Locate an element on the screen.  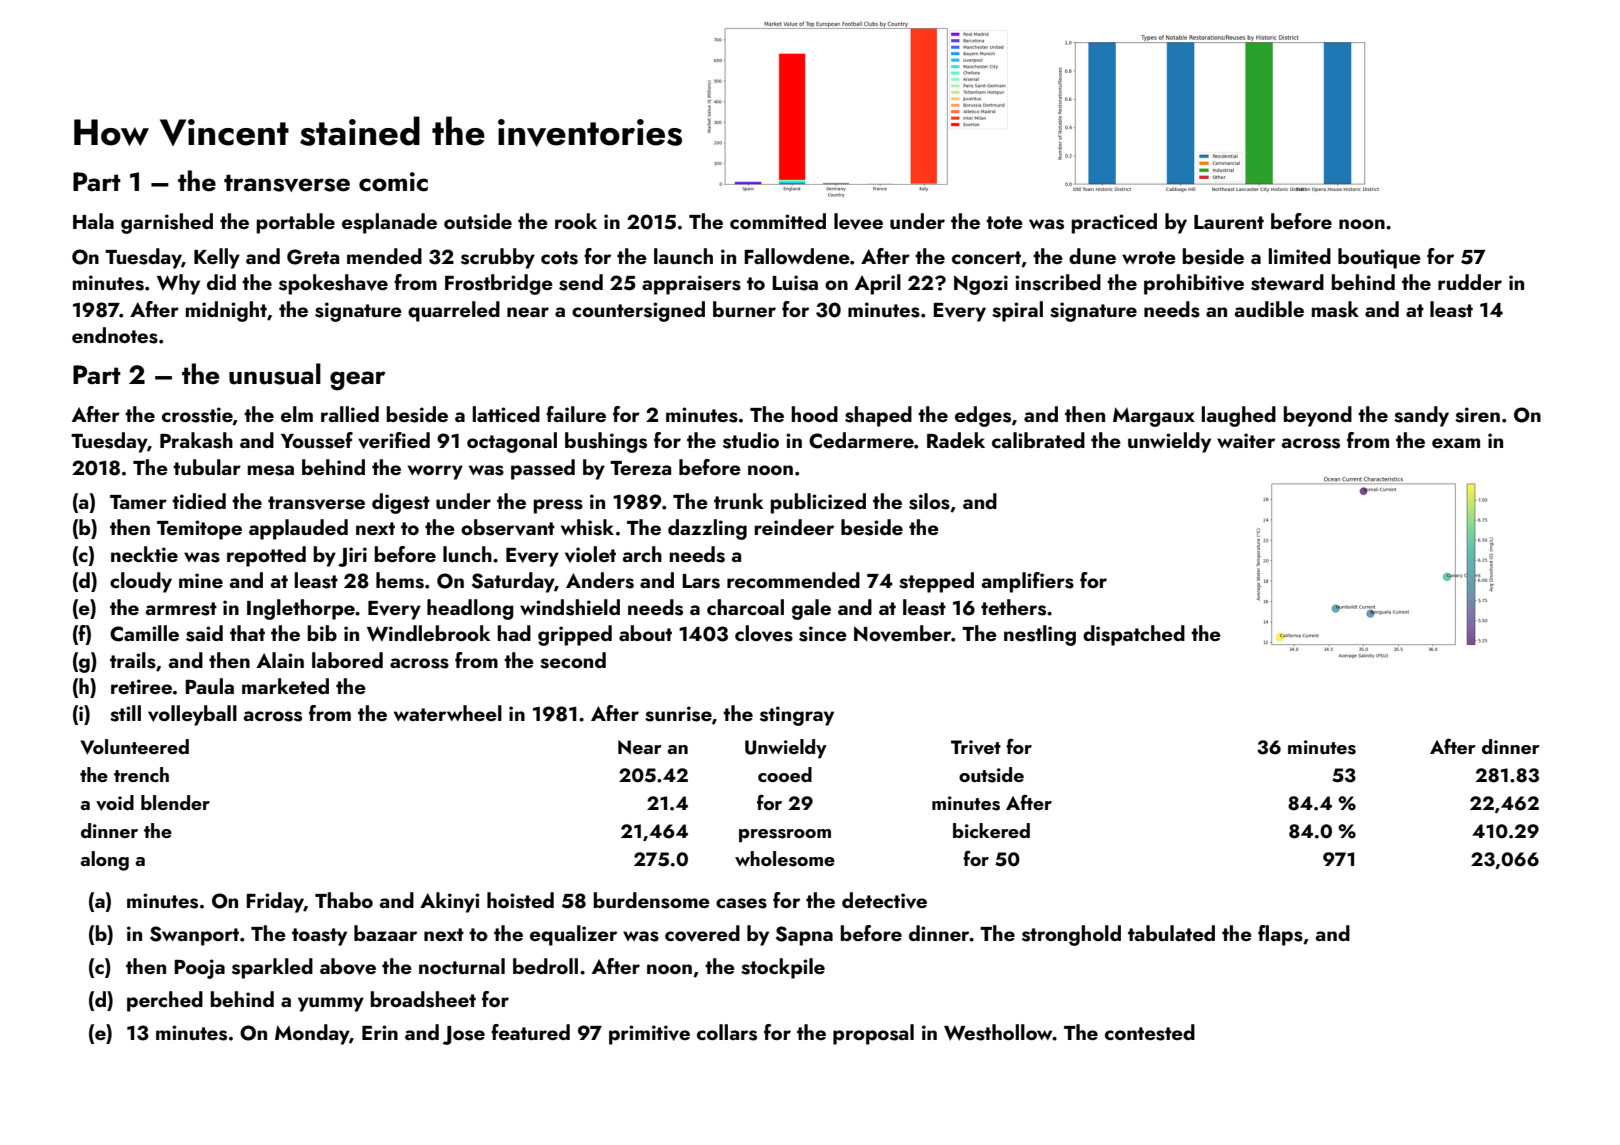
blender is located at coordinates (175, 802).
